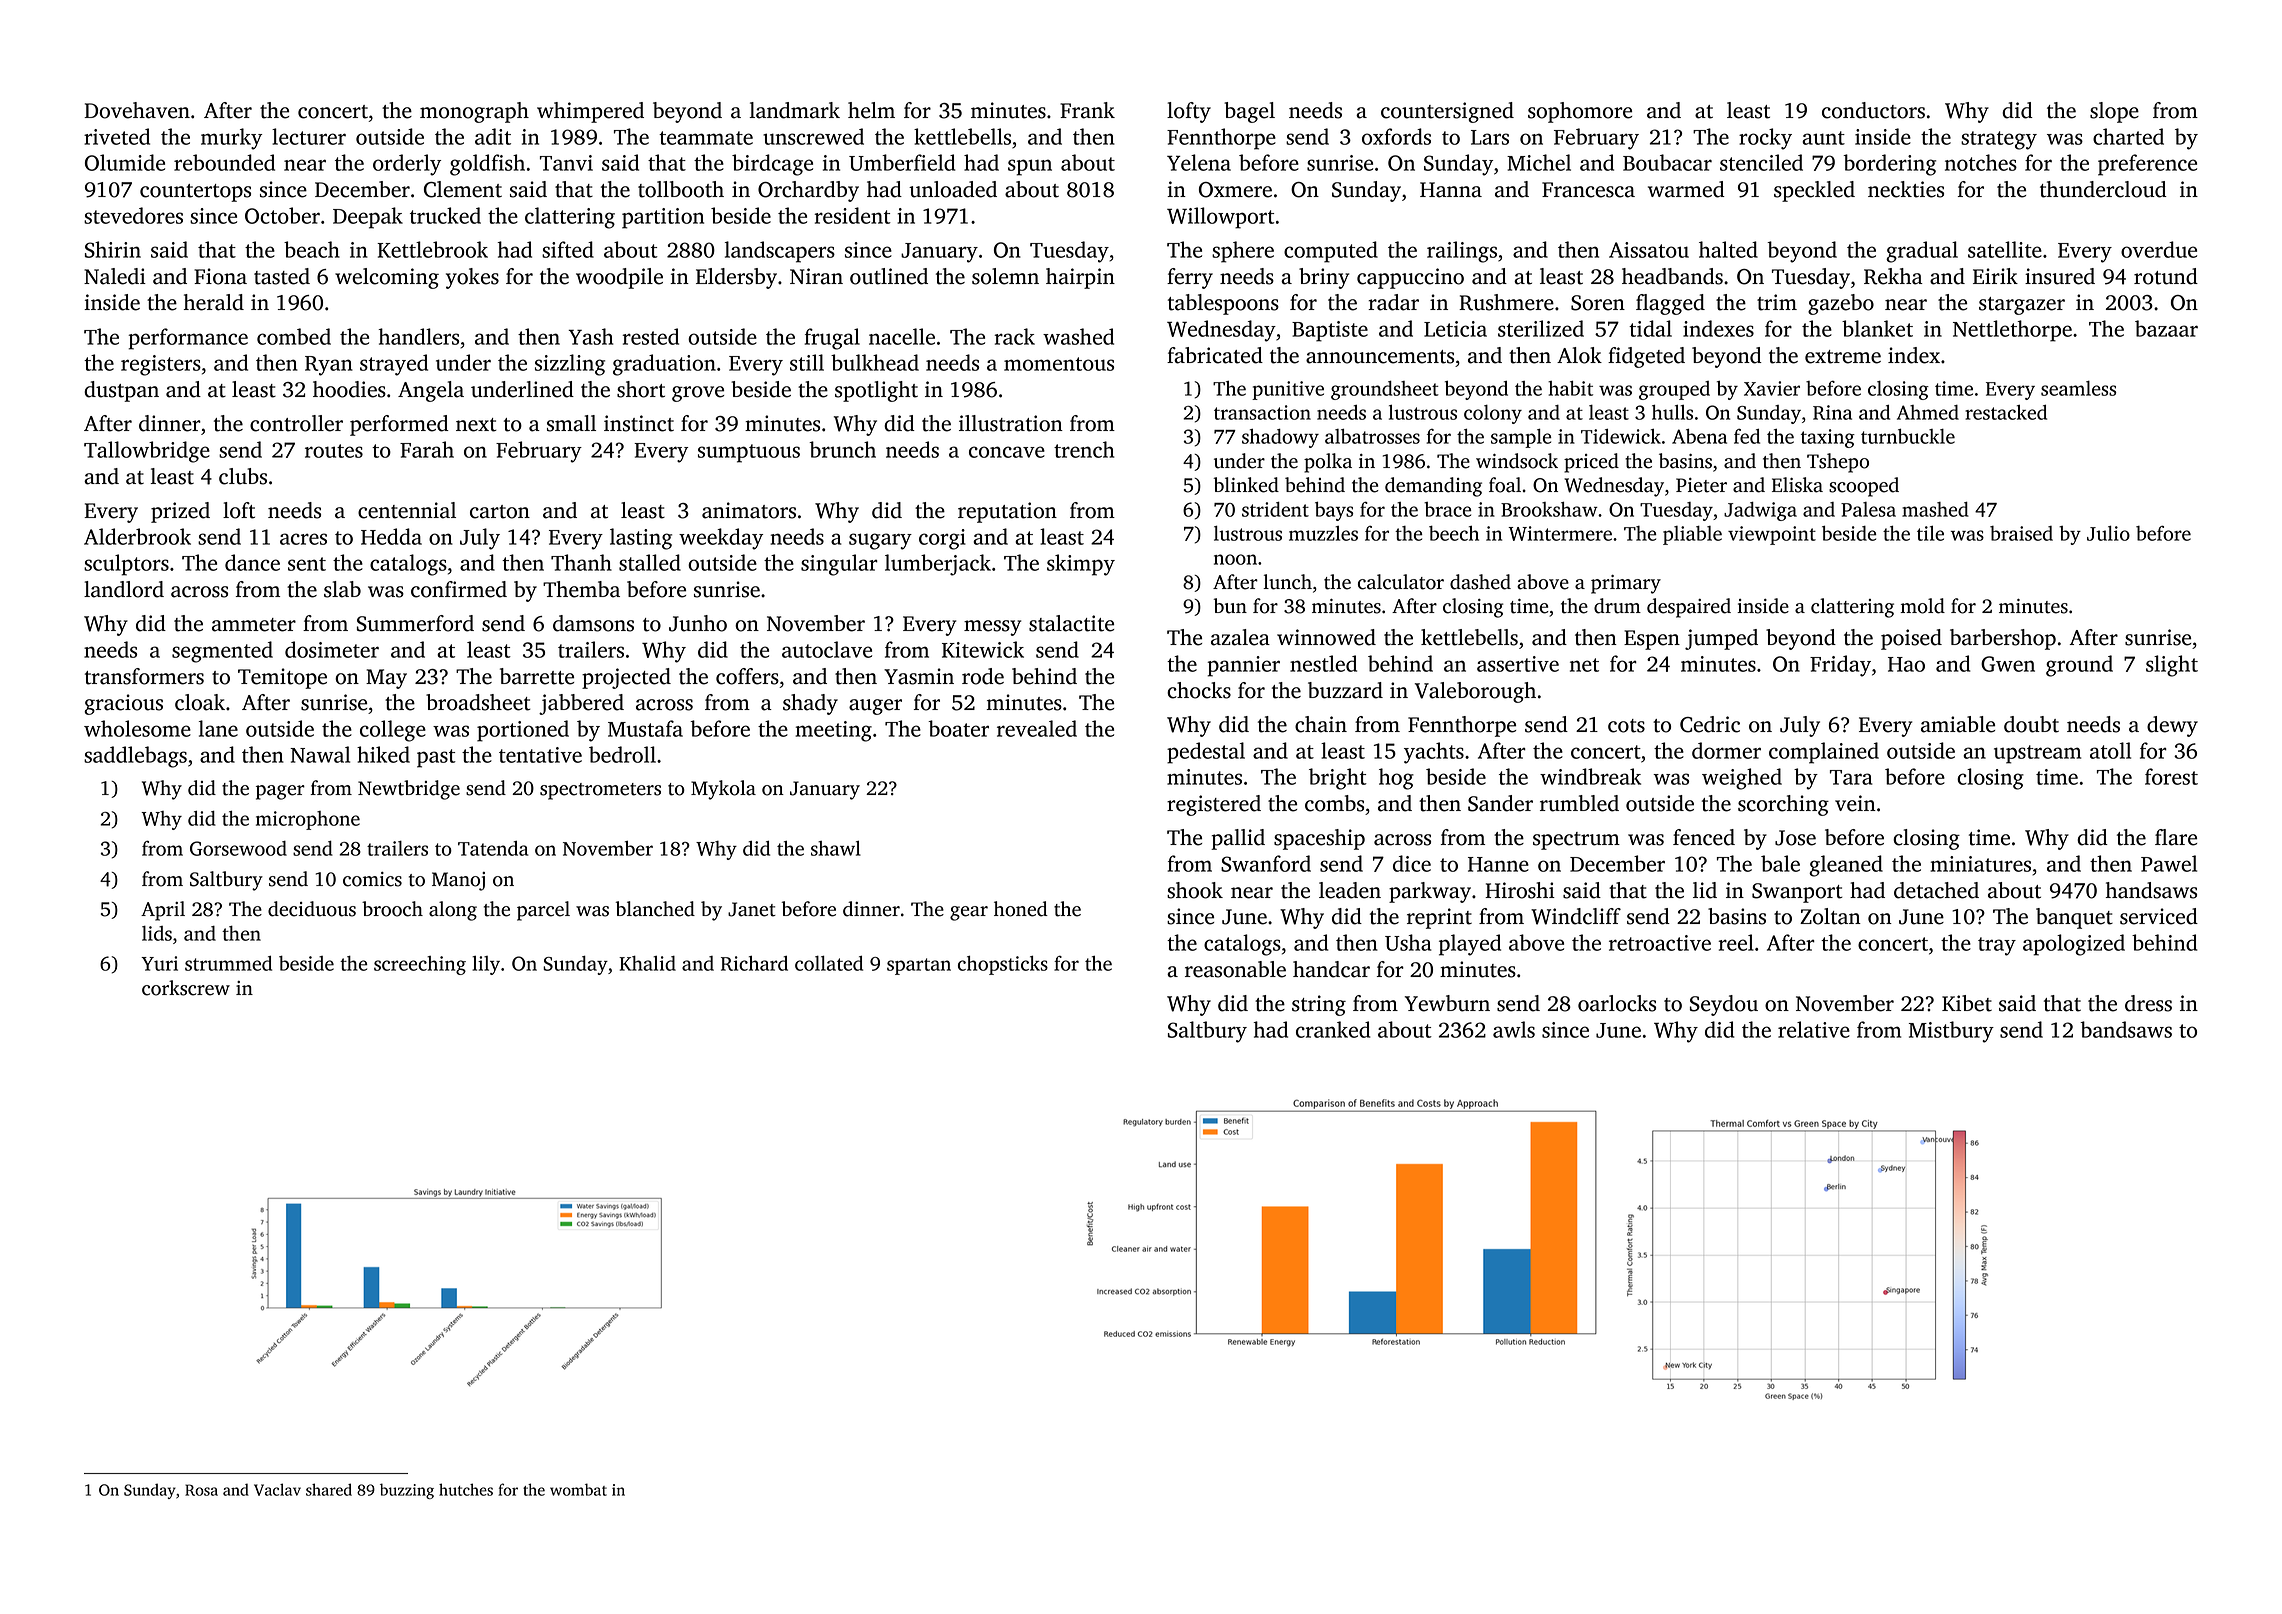 This screenshot has height=1614, width=2282. I want to click on monograph, so click(474, 112).
